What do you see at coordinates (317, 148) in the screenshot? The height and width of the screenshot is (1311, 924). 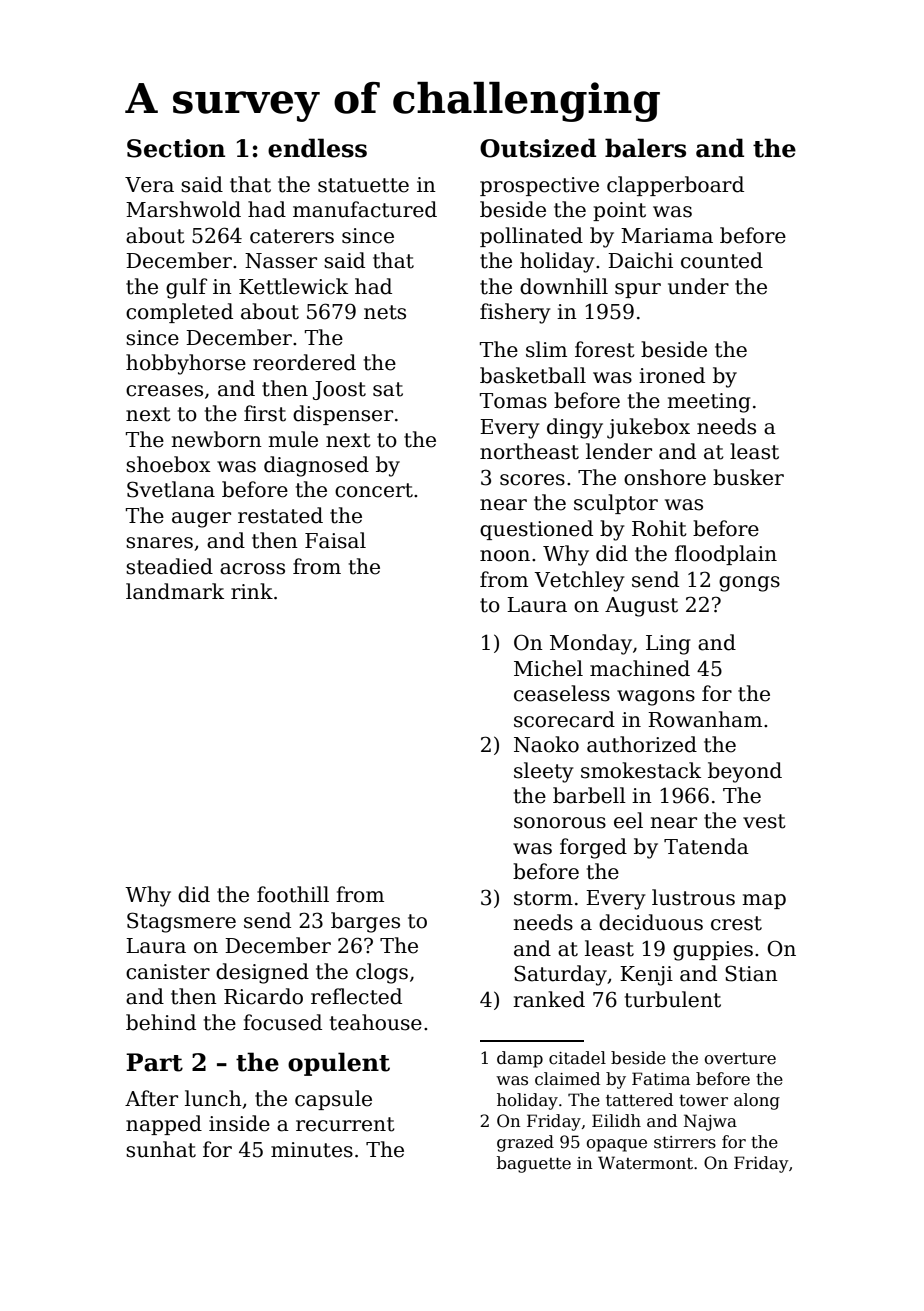 I see `endless` at bounding box center [317, 148].
